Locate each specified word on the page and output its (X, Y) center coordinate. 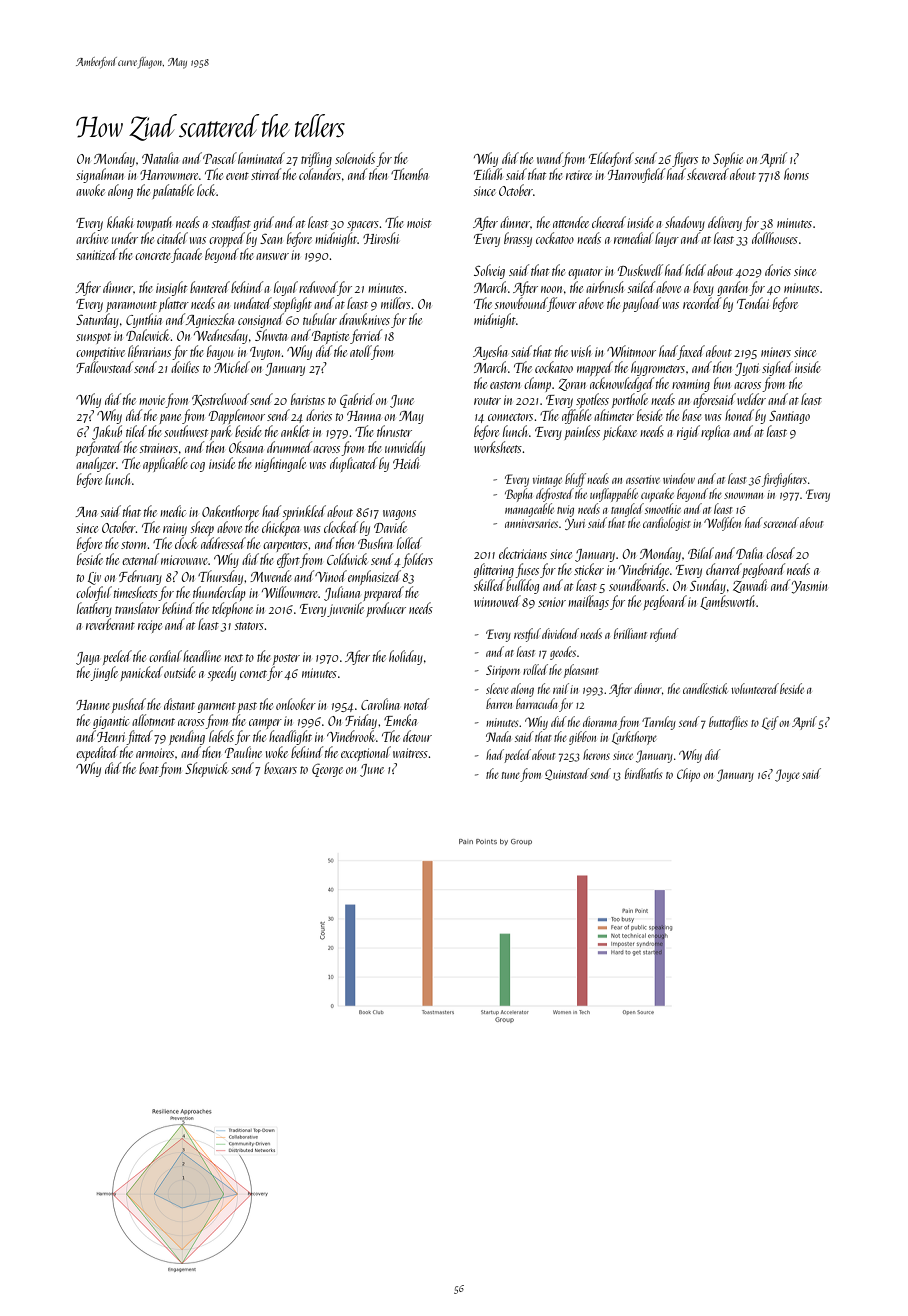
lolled (409, 543)
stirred (266, 174)
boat (149, 768)
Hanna (364, 416)
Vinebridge (644, 570)
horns (796, 174)
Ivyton (266, 353)
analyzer (96, 464)
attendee (571, 222)
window (679, 478)
